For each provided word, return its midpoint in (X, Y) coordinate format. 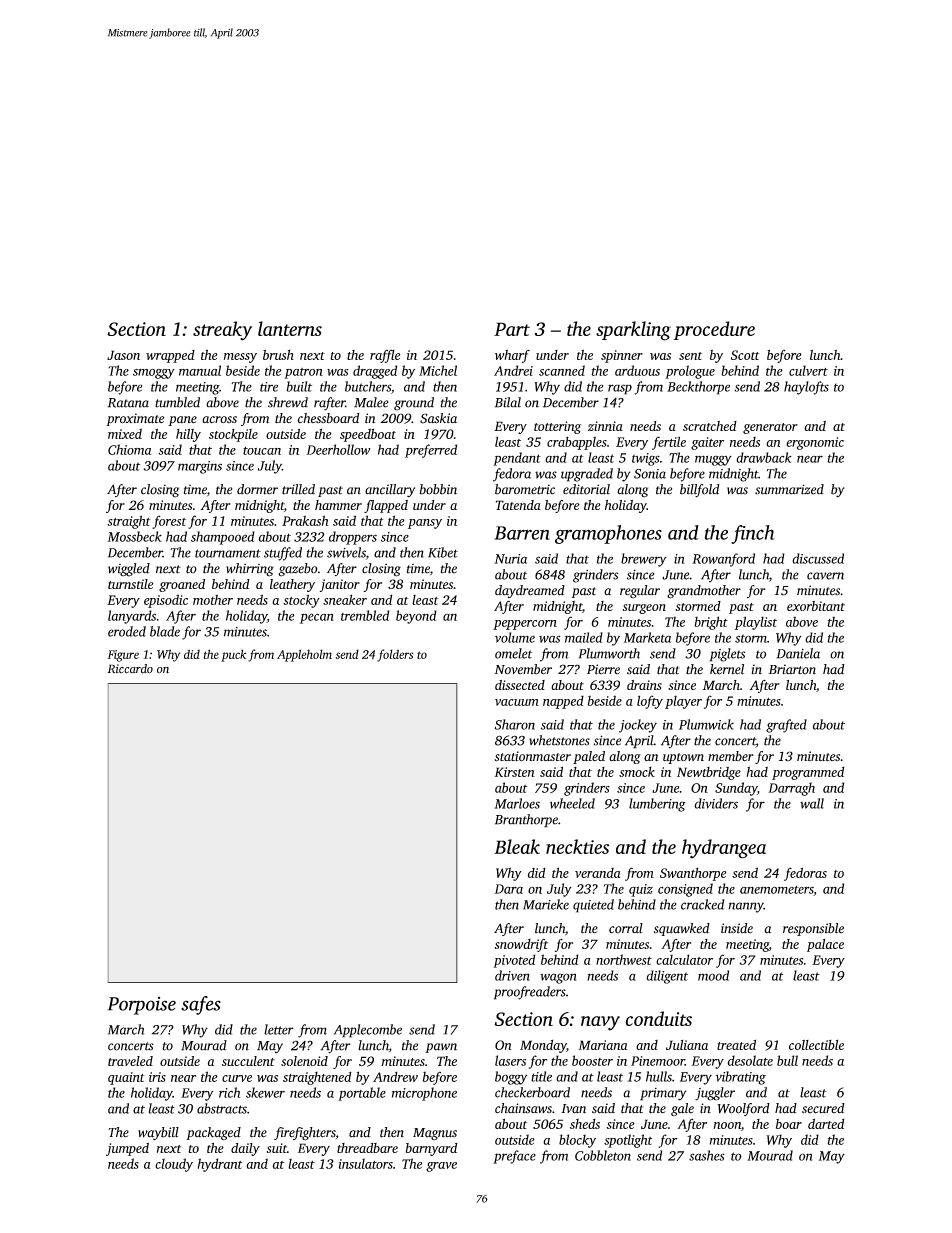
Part (512, 329)
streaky (222, 331)
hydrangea (724, 849)
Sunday (736, 789)
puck (233, 655)
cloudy (174, 1165)
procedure (714, 330)
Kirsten (514, 772)
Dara (508, 889)
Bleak (517, 846)
